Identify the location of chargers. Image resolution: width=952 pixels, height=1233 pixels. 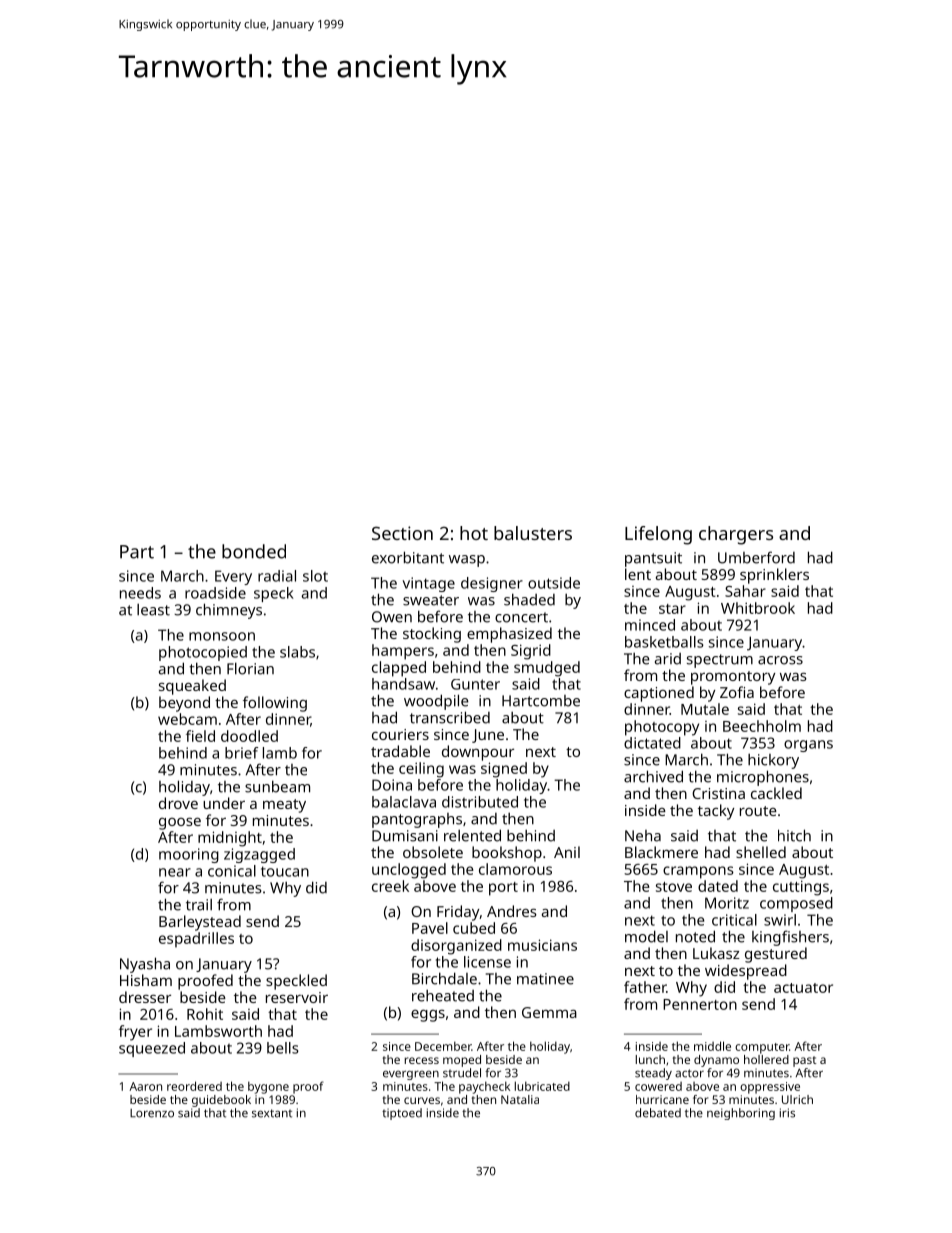
(736, 535).
